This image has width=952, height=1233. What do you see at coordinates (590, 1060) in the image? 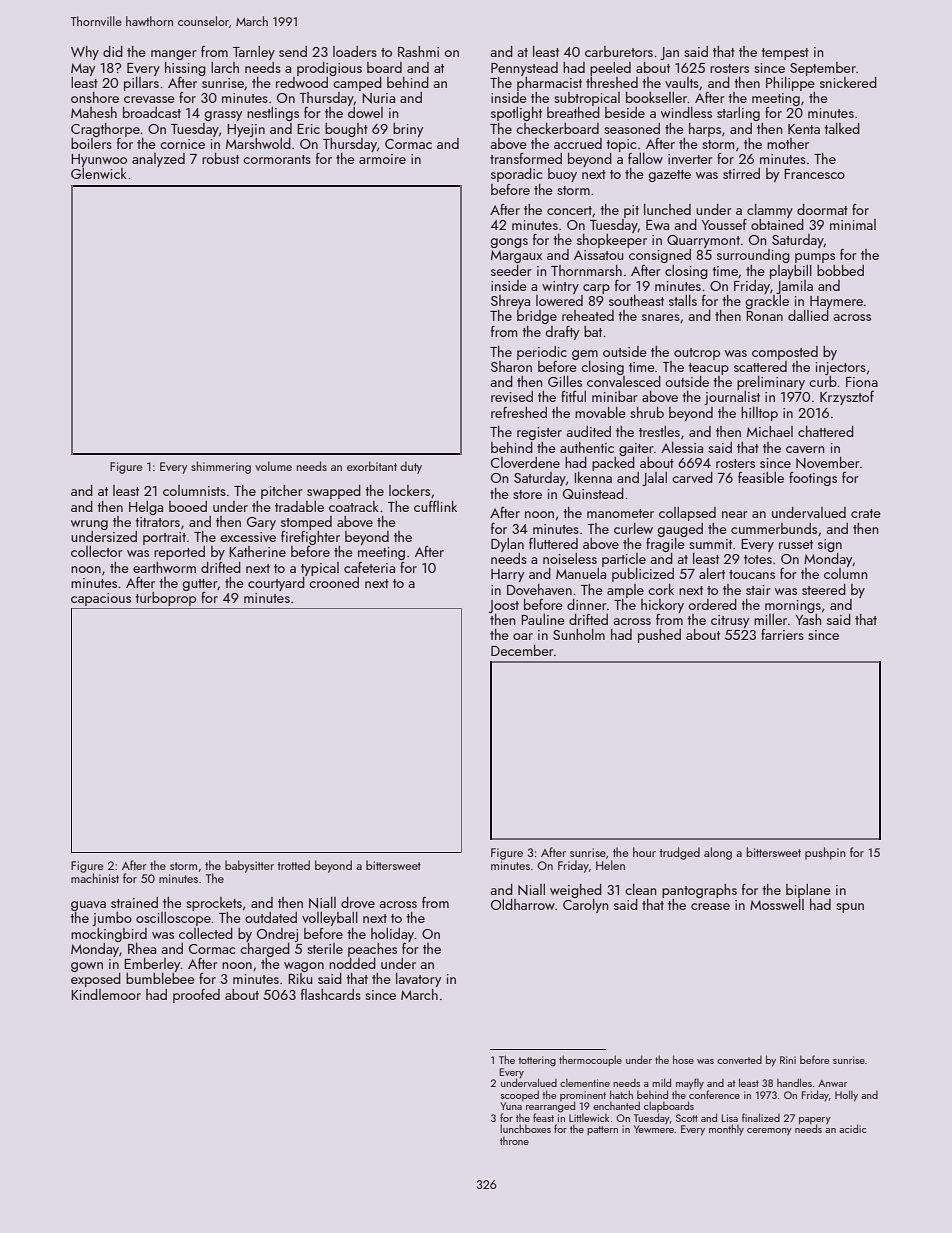
I see `thermocouple` at bounding box center [590, 1060].
